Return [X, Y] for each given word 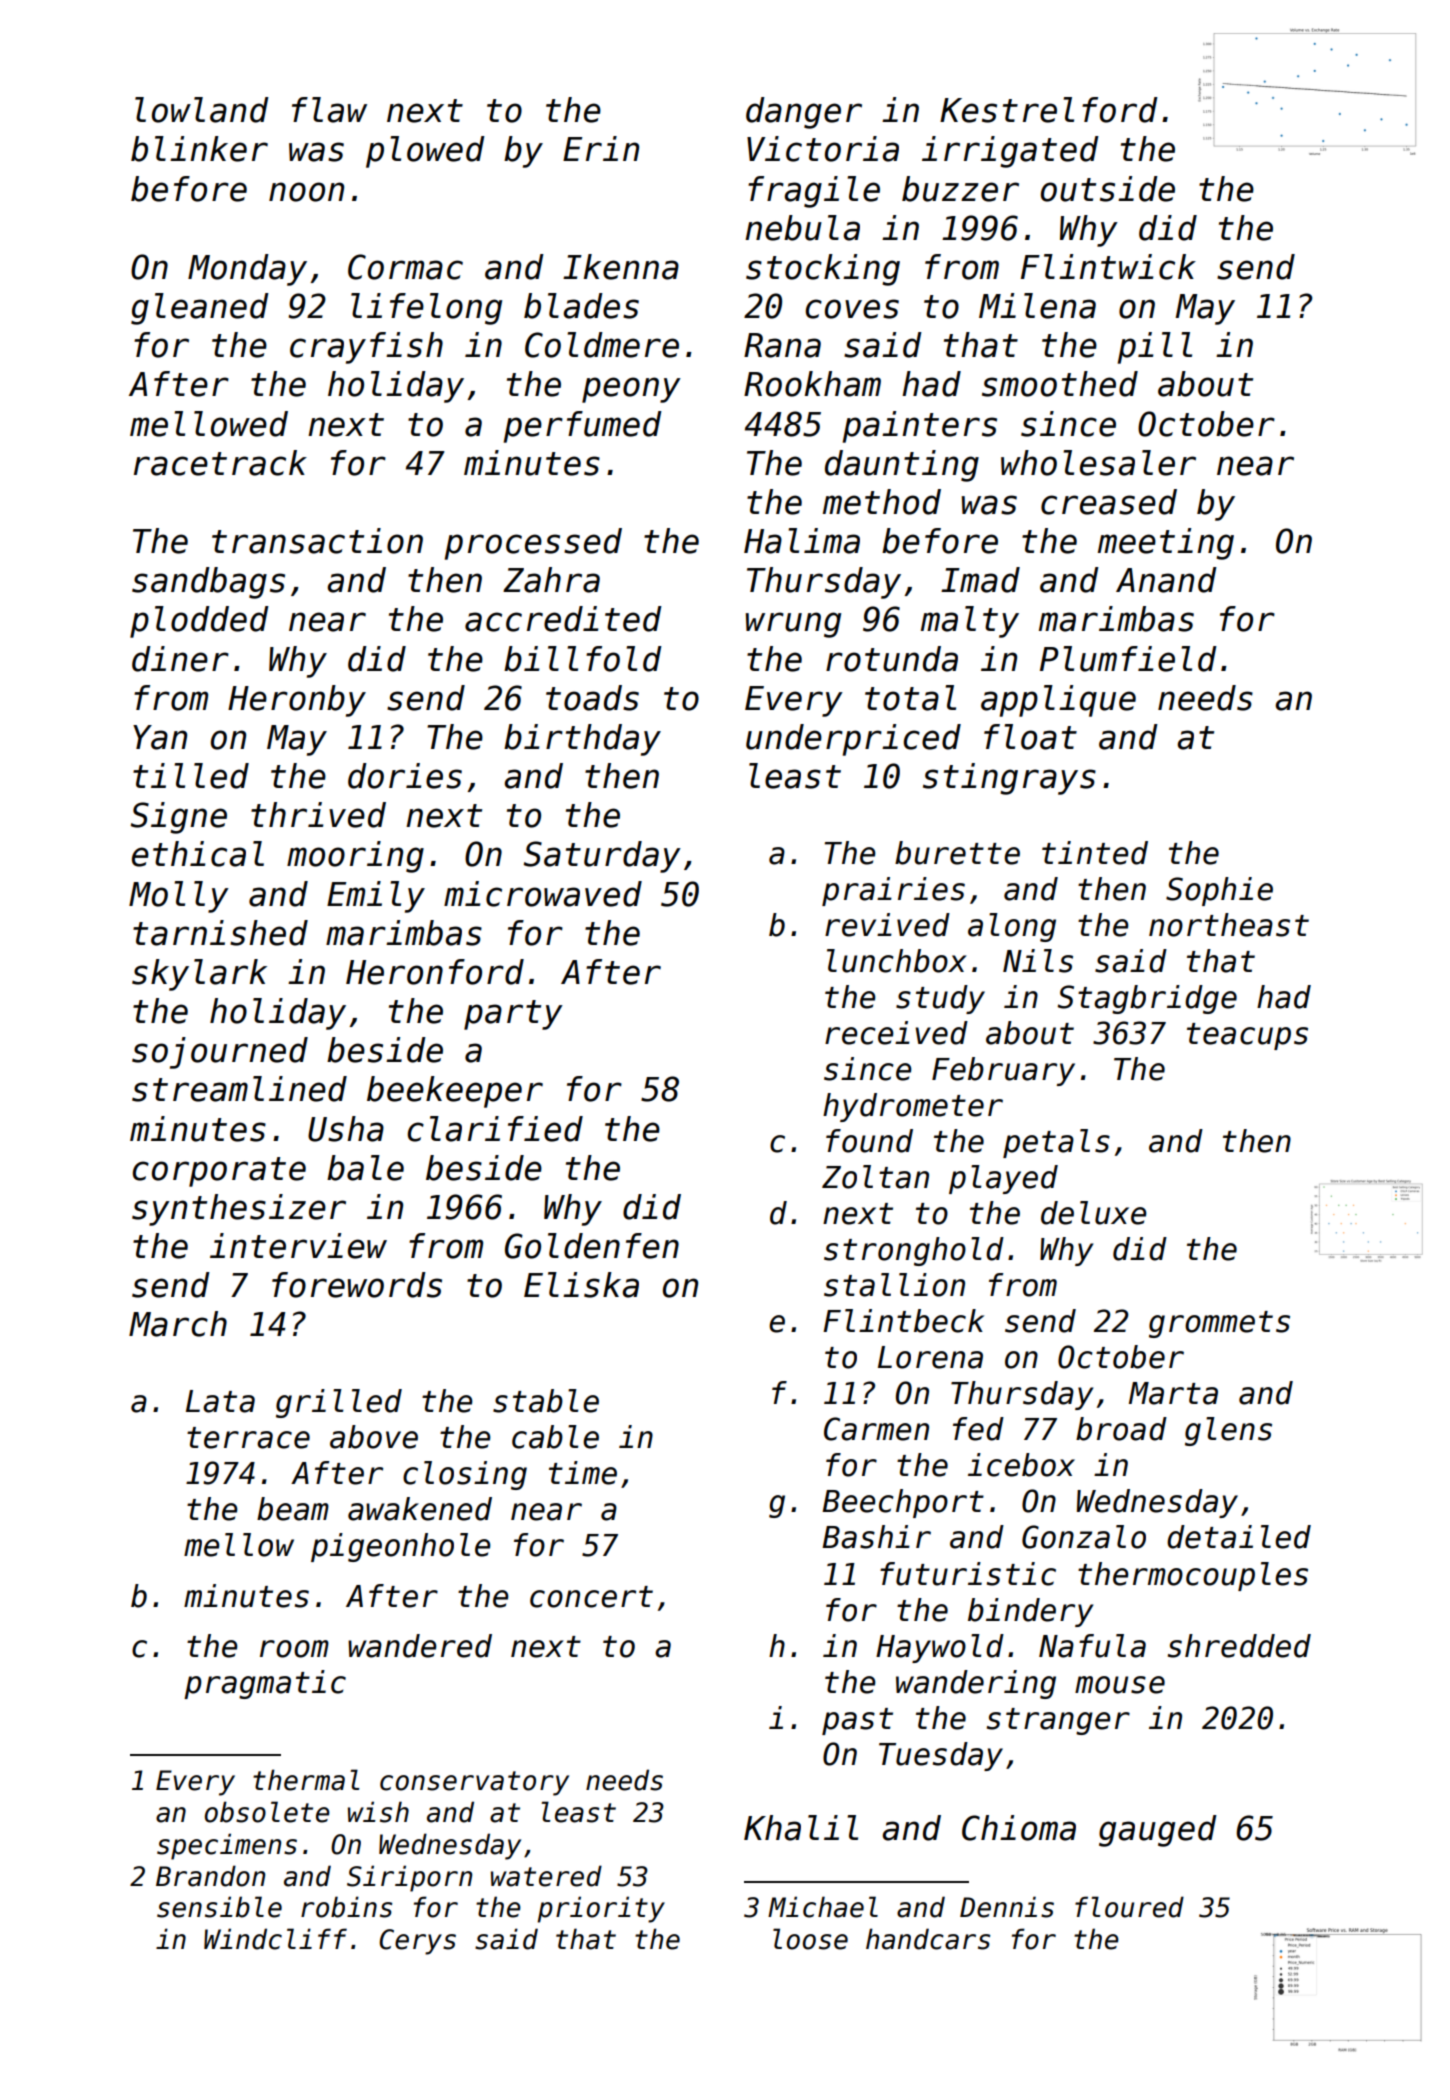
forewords [357, 1285]
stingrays [1009, 779]
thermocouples [1193, 1576]
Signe [178, 818]
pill [1155, 348]
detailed [1239, 1537]
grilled [339, 1403]
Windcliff [275, 1939]
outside [1108, 189]
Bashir [876, 1537]
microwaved [543, 894]
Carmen [876, 1429]
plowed [425, 152]
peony [631, 390]
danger [804, 113]
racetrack [220, 463]
